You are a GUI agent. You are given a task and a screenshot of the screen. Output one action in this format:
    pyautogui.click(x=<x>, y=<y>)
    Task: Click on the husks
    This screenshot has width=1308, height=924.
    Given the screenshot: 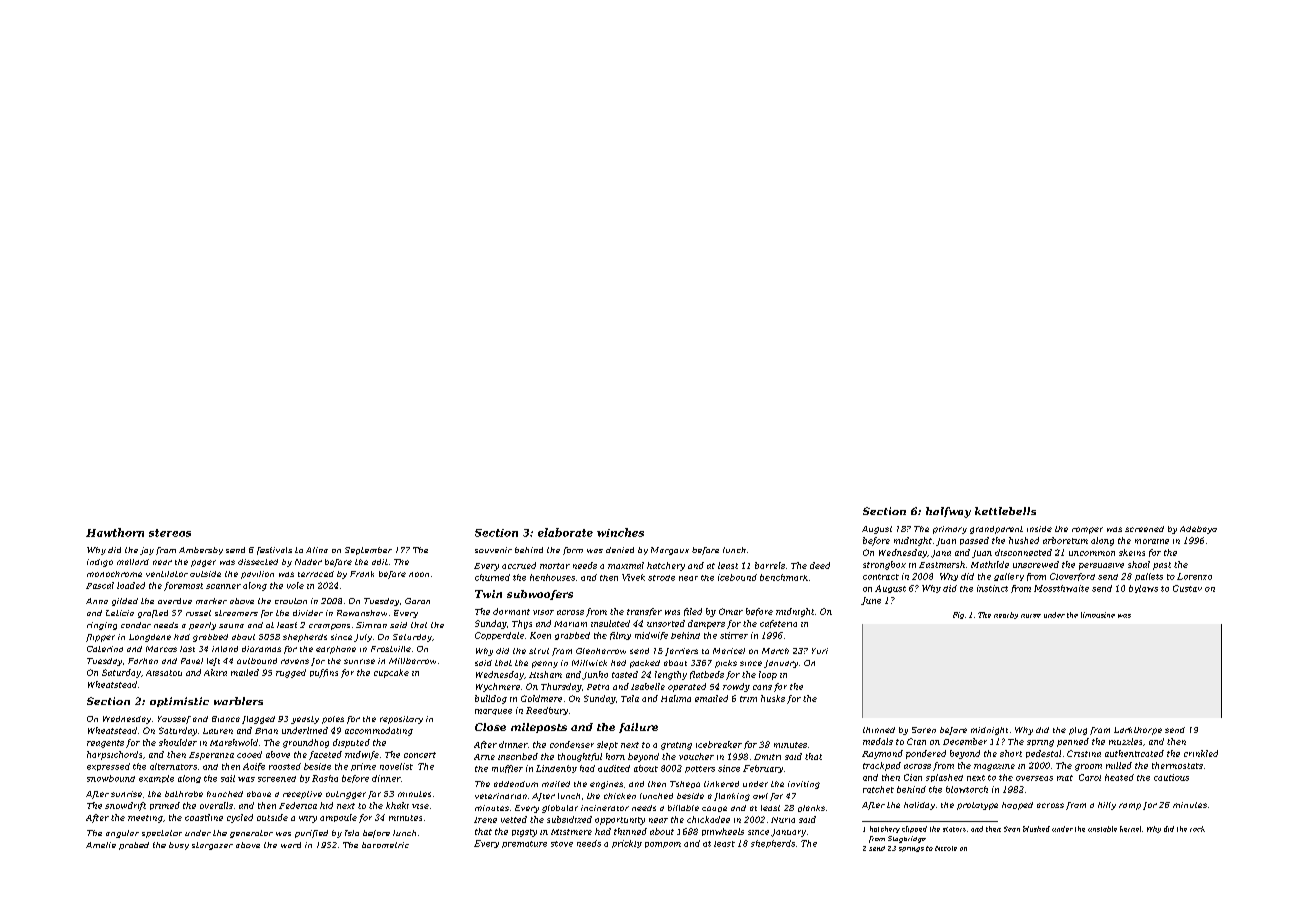 What is the action you would take?
    pyautogui.click(x=773, y=698)
